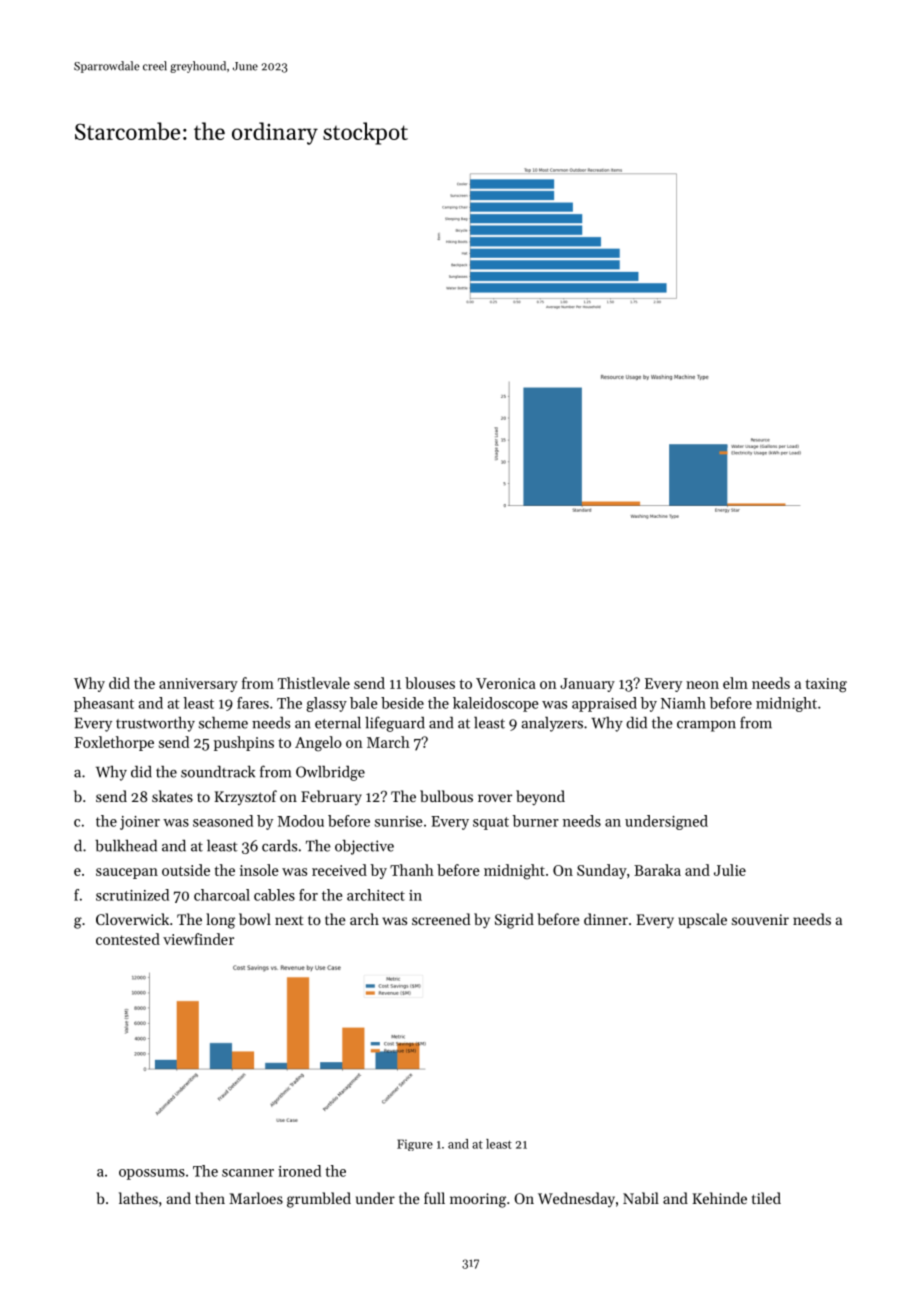 The width and height of the image is (924, 1308). What do you see at coordinates (395, 724) in the image?
I see `lifeguard` at bounding box center [395, 724].
